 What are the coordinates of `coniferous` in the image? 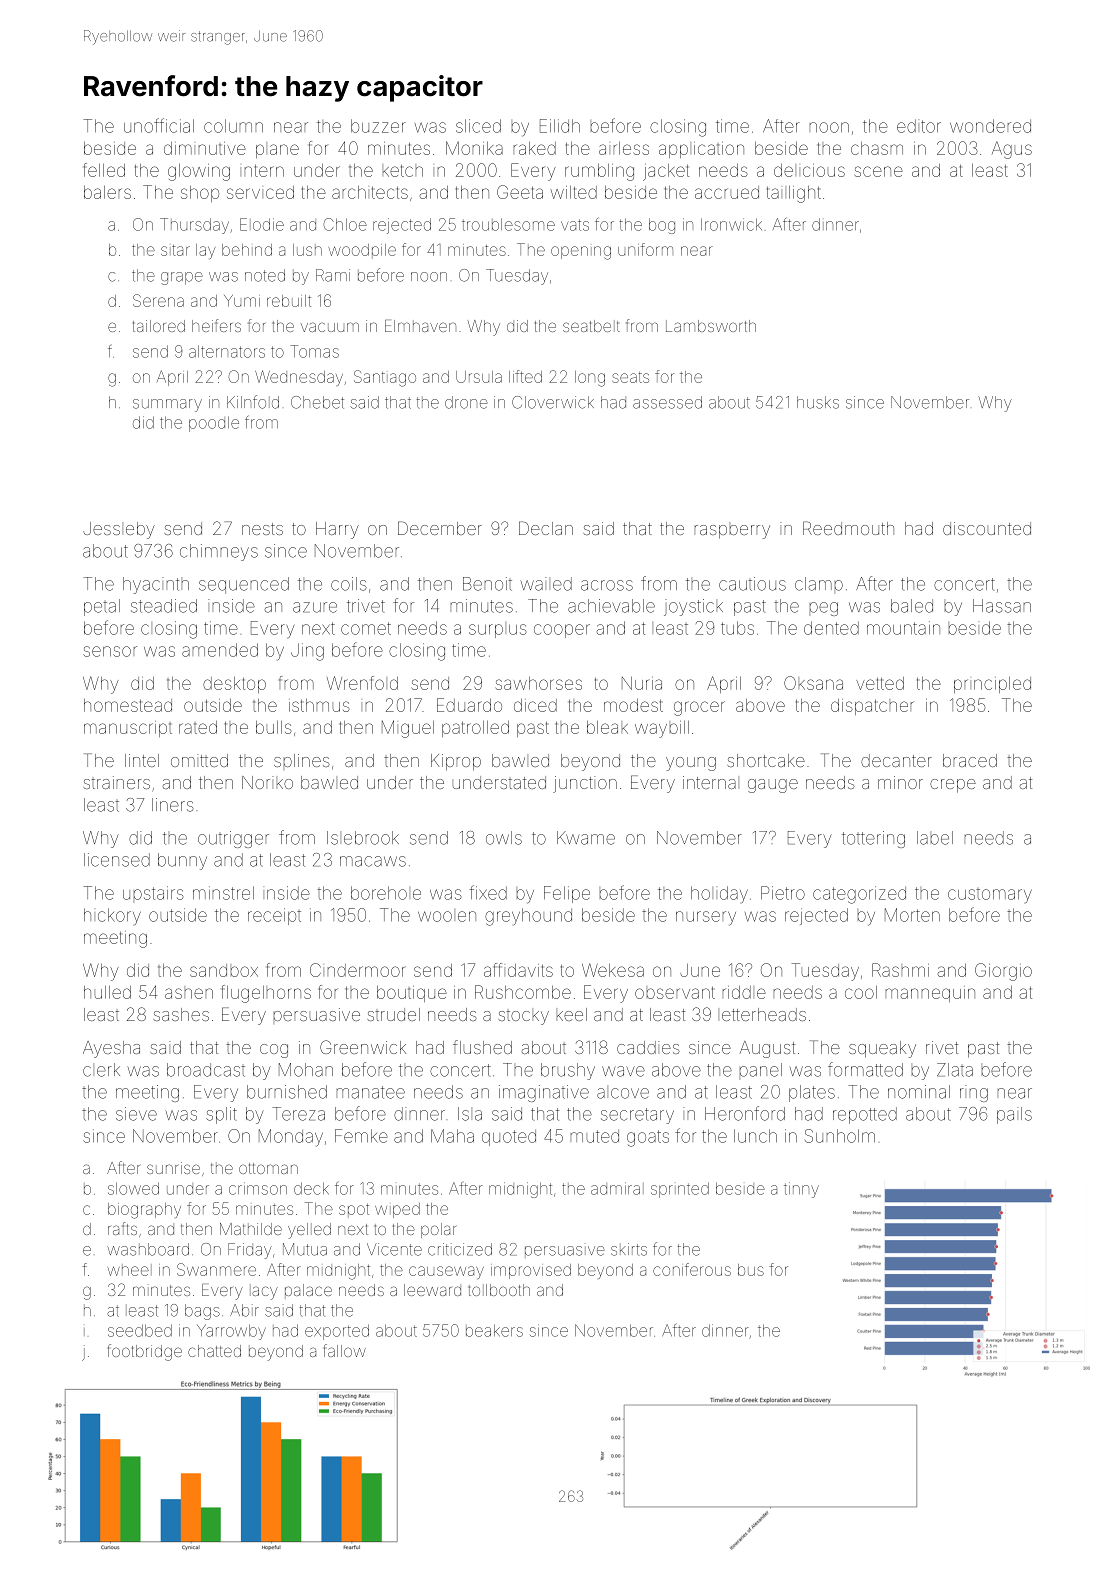 It's located at (692, 1269).
